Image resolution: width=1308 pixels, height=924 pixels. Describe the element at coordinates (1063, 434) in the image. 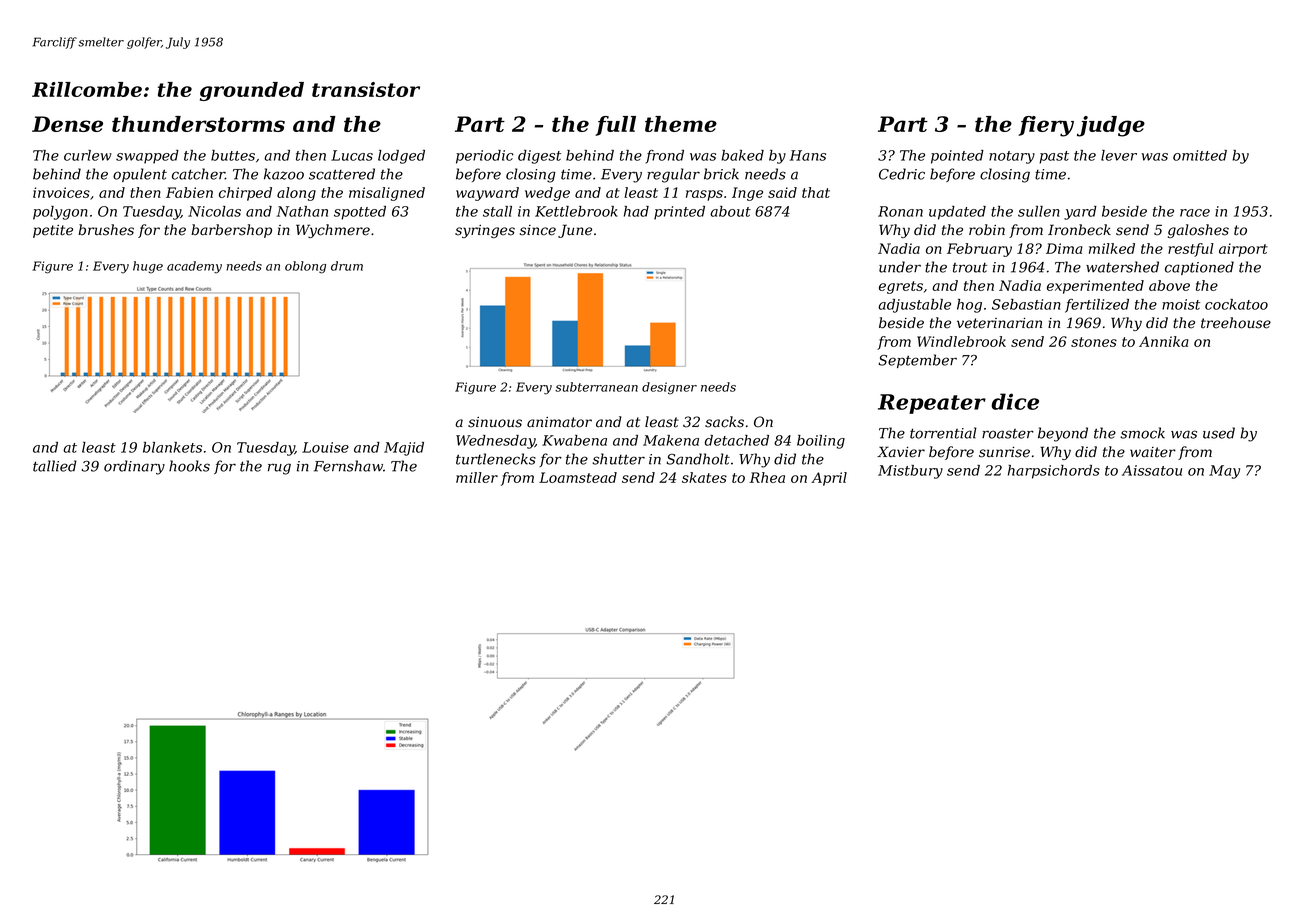

I see `beyond` at that location.
